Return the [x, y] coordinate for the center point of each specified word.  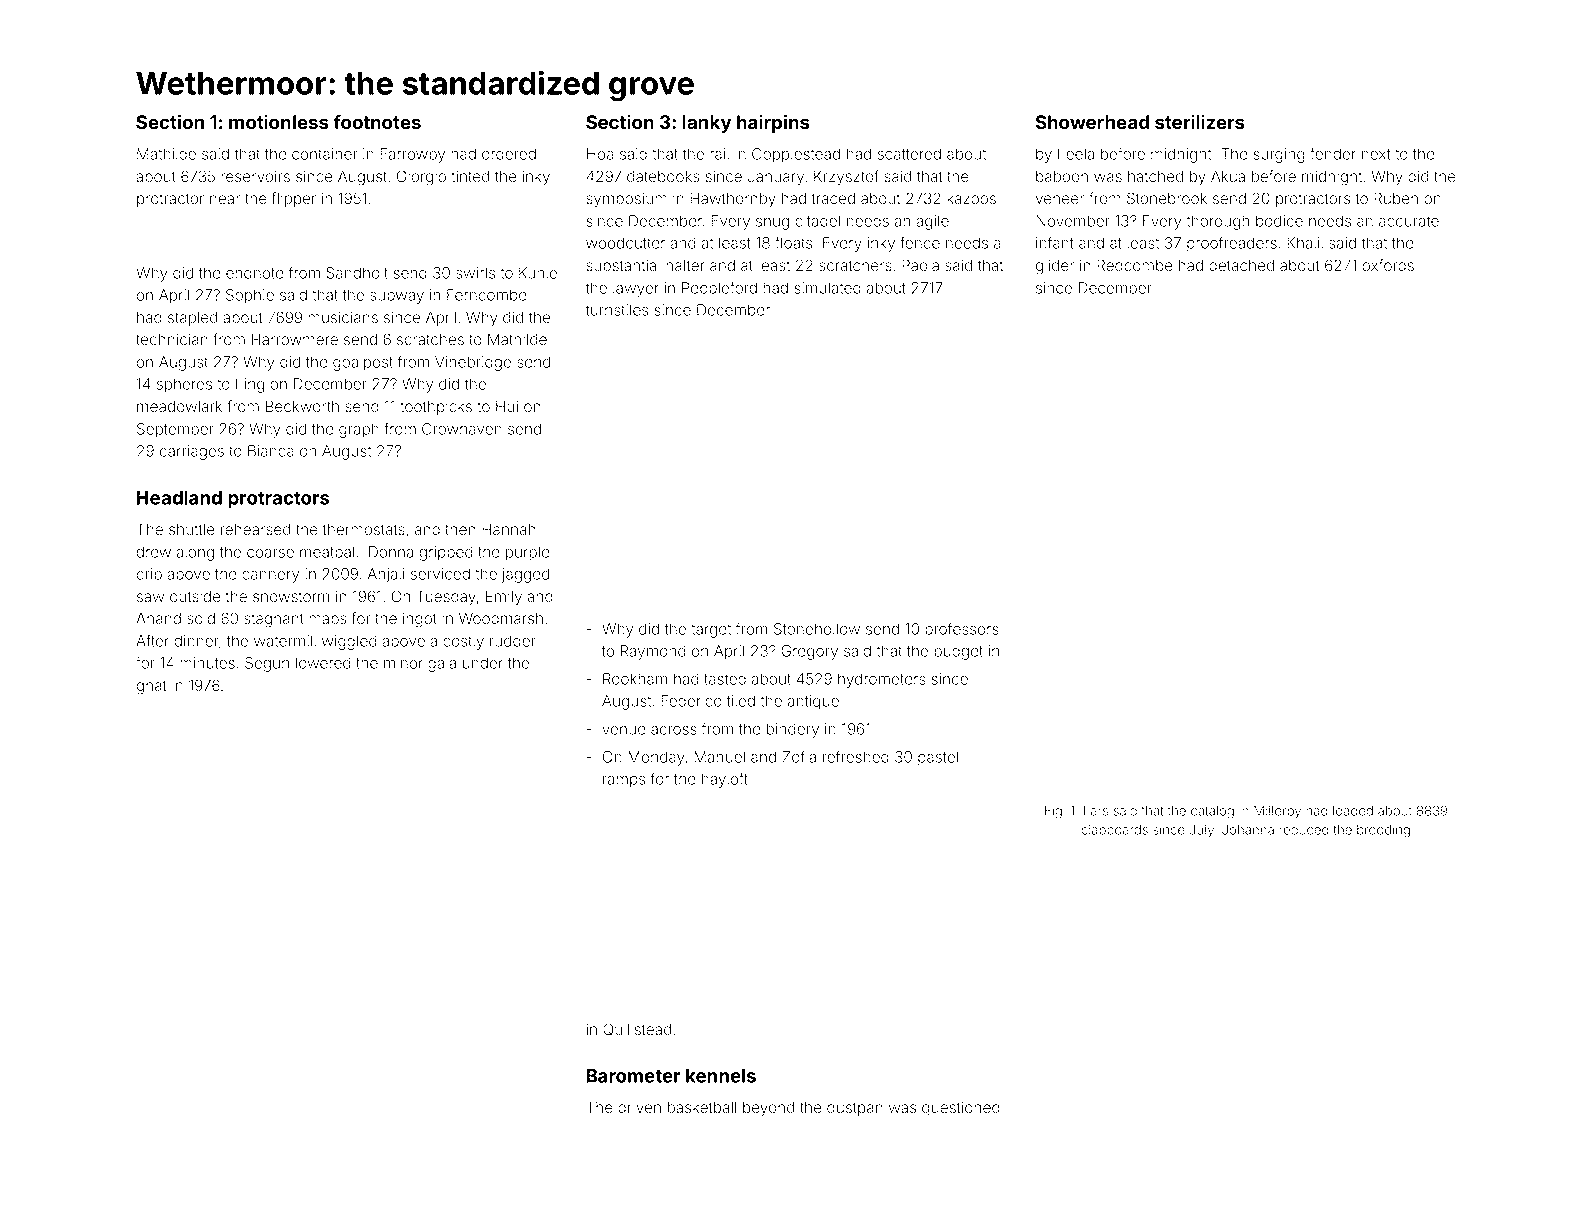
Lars [1096, 811]
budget [958, 652]
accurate [1409, 221]
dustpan [855, 1109]
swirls [475, 273]
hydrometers [882, 680]
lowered [323, 663]
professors [962, 630]
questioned [961, 1108]
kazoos [971, 199]
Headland [179, 498]
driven [639, 1108]
